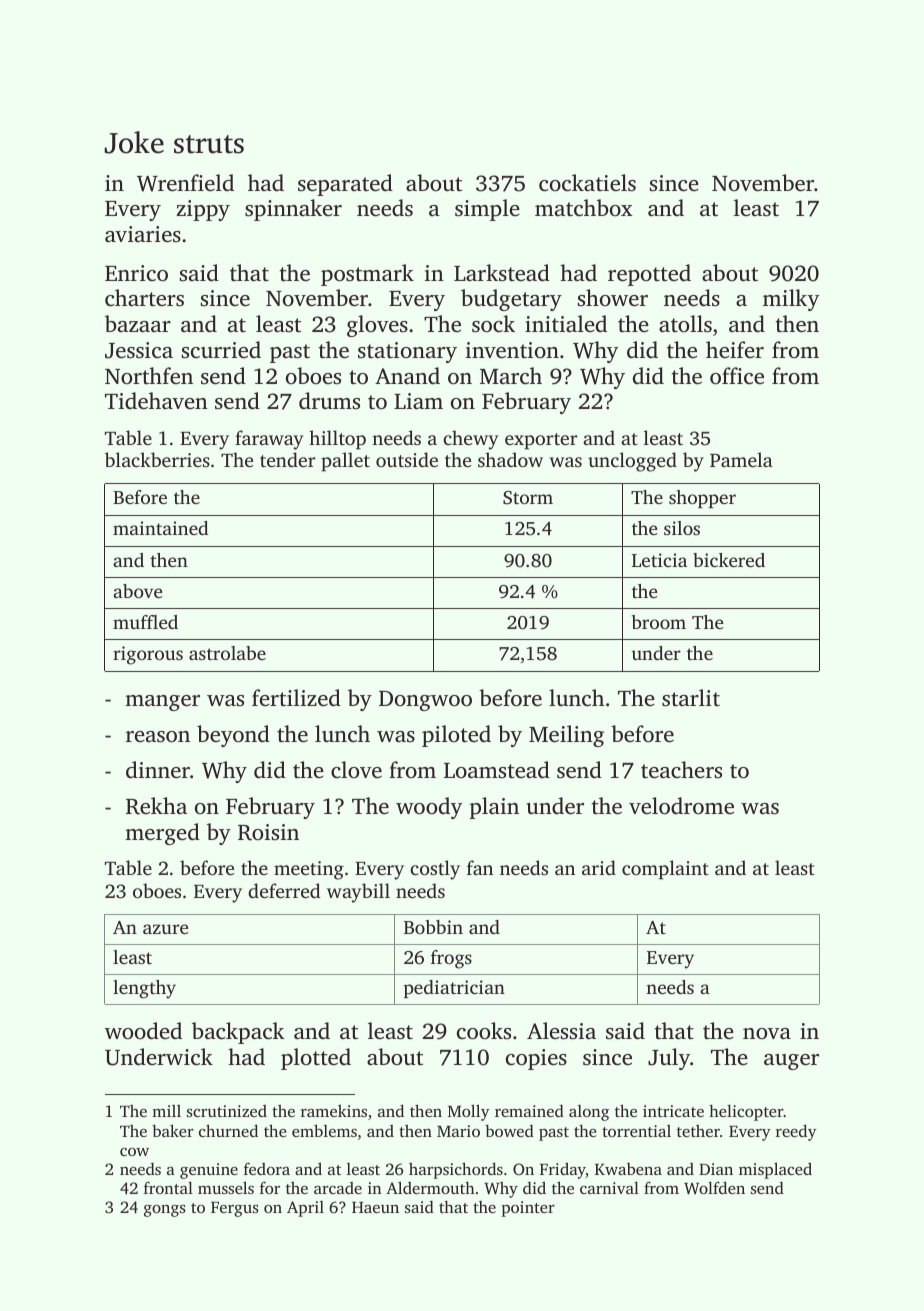 The width and height of the document is (924, 1311). What do you see at coordinates (681, 806) in the document?
I see `velodrome` at bounding box center [681, 806].
